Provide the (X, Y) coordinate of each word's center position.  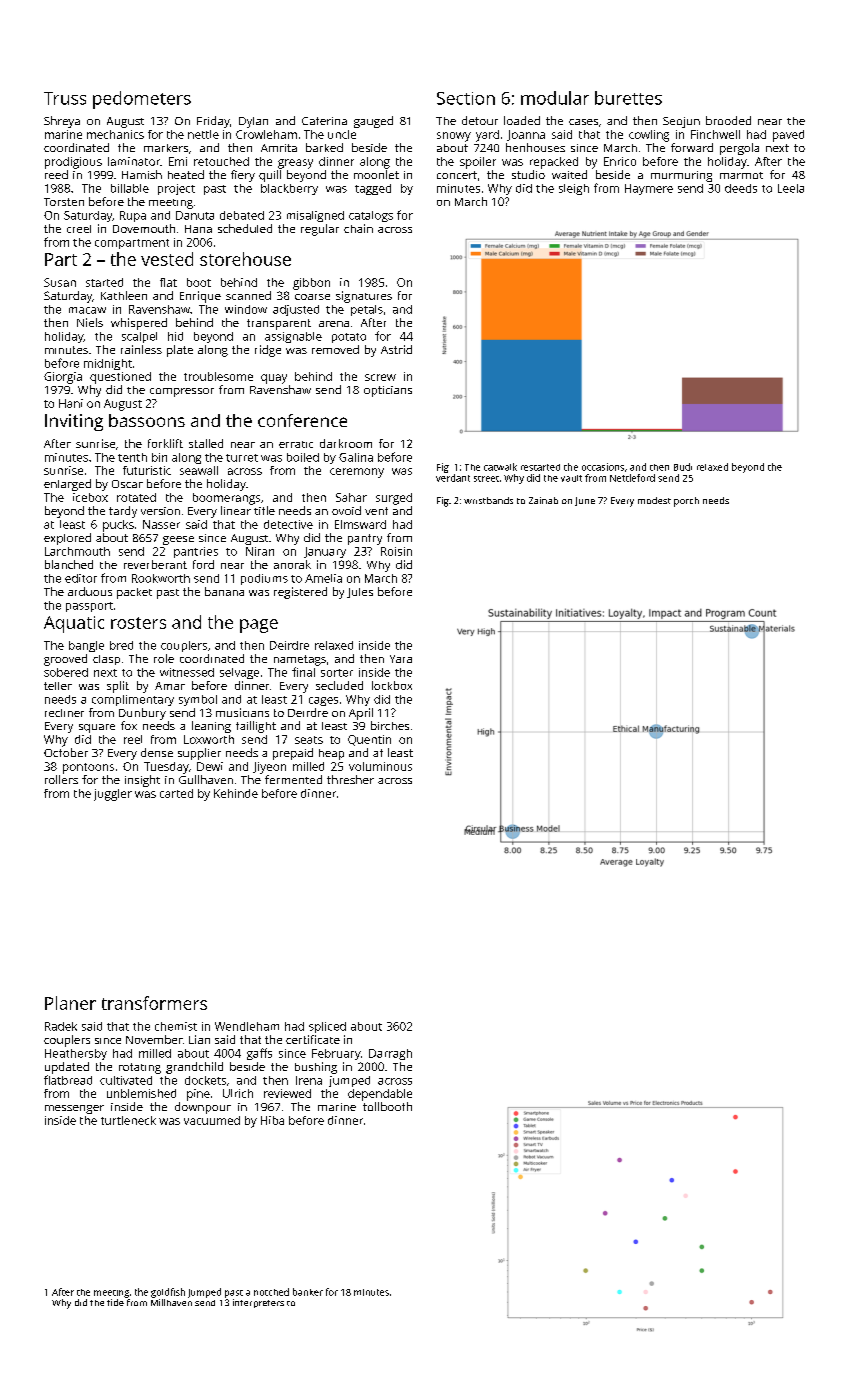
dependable (380, 1095)
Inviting (74, 422)
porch (686, 502)
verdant (453, 478)
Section (466, 98)
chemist (176, 1026)
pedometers (142, 100)
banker (308, 1292)
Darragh (390, 1054)
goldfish (168, 1293)
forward (692, 147)
